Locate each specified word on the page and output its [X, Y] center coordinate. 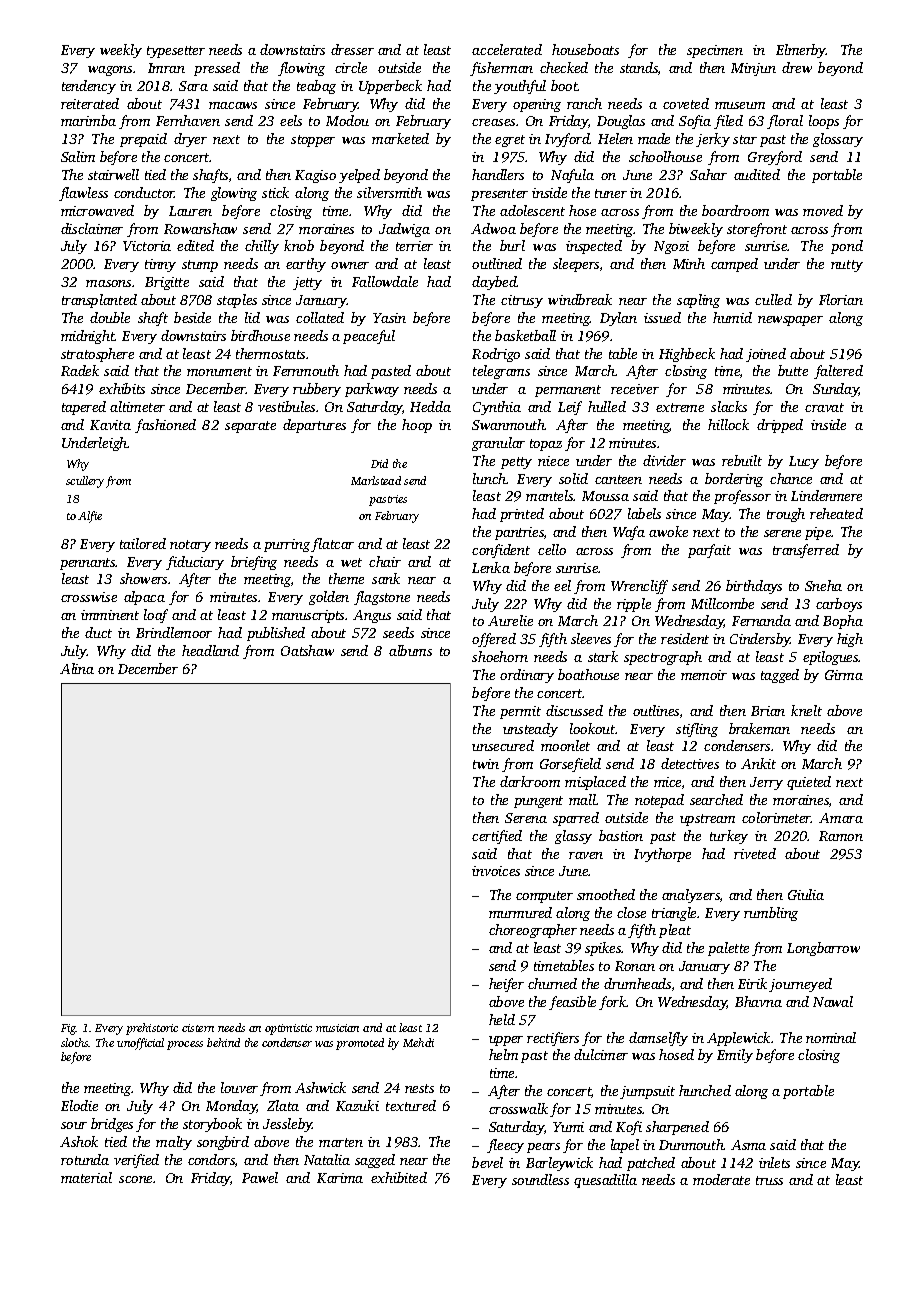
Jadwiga [404, 230]
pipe [818, 533]
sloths [75, 1042]
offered [494, 640]
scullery [85, 482]
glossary [838, 140]
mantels [550, 495]
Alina [77, 668]
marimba [88, 120]
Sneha [823, 585]
